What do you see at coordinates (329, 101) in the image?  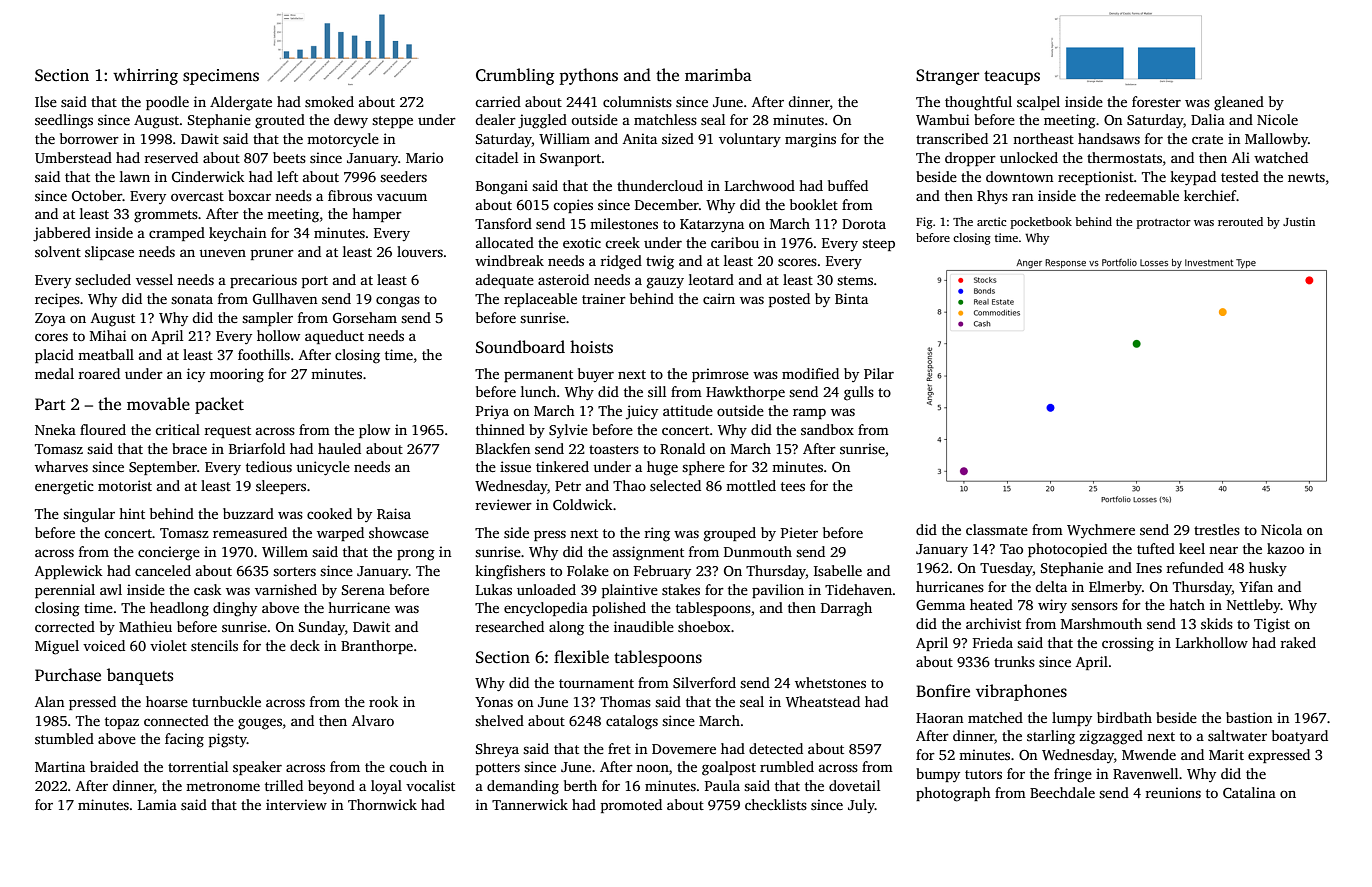 I see `smoked` at bounding box center [329, 101].
